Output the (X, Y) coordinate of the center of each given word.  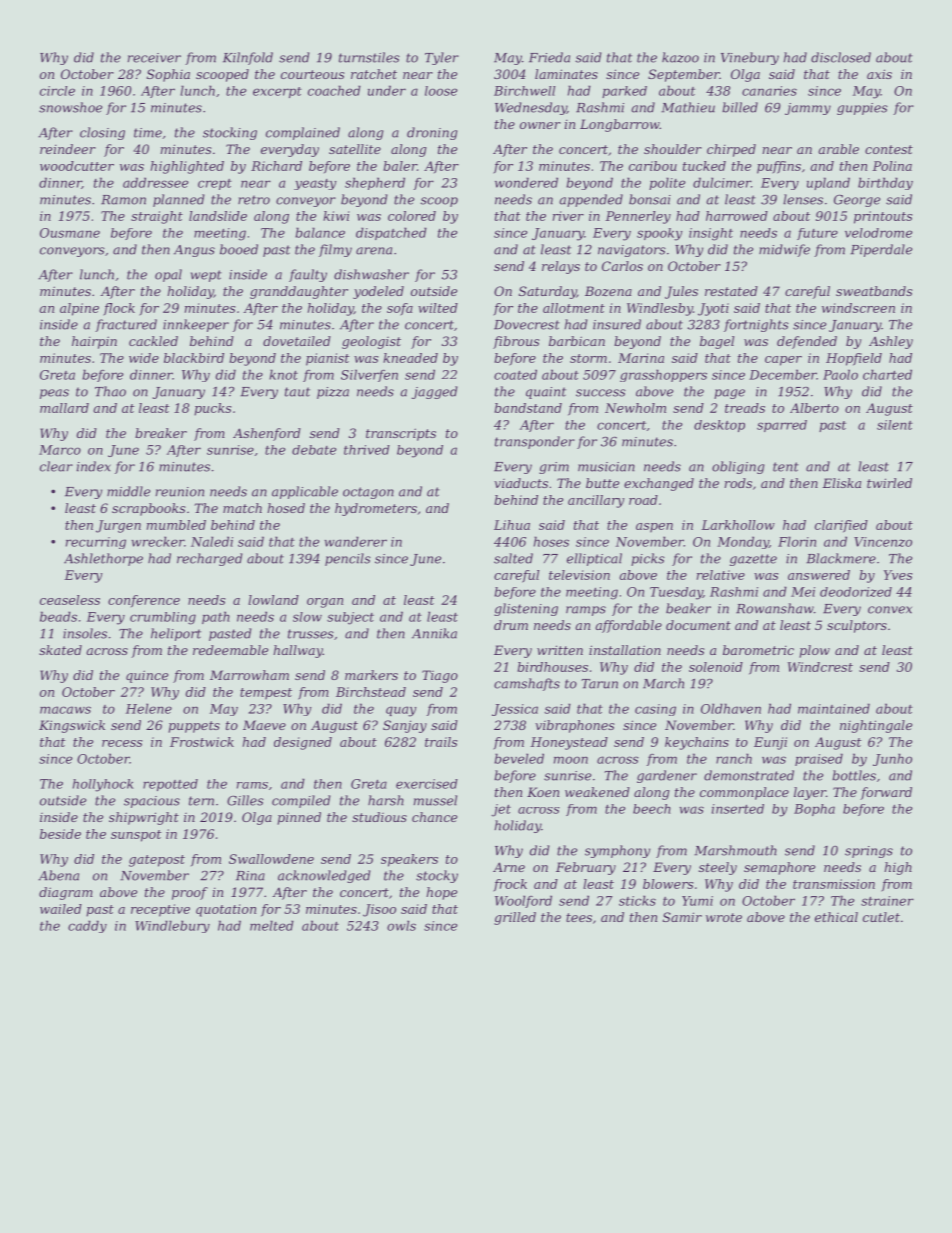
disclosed (841, 57)
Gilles (245, 800)
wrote (724, 917)
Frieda (549, 57)
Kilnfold (248, 58)
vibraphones (574, 726)
